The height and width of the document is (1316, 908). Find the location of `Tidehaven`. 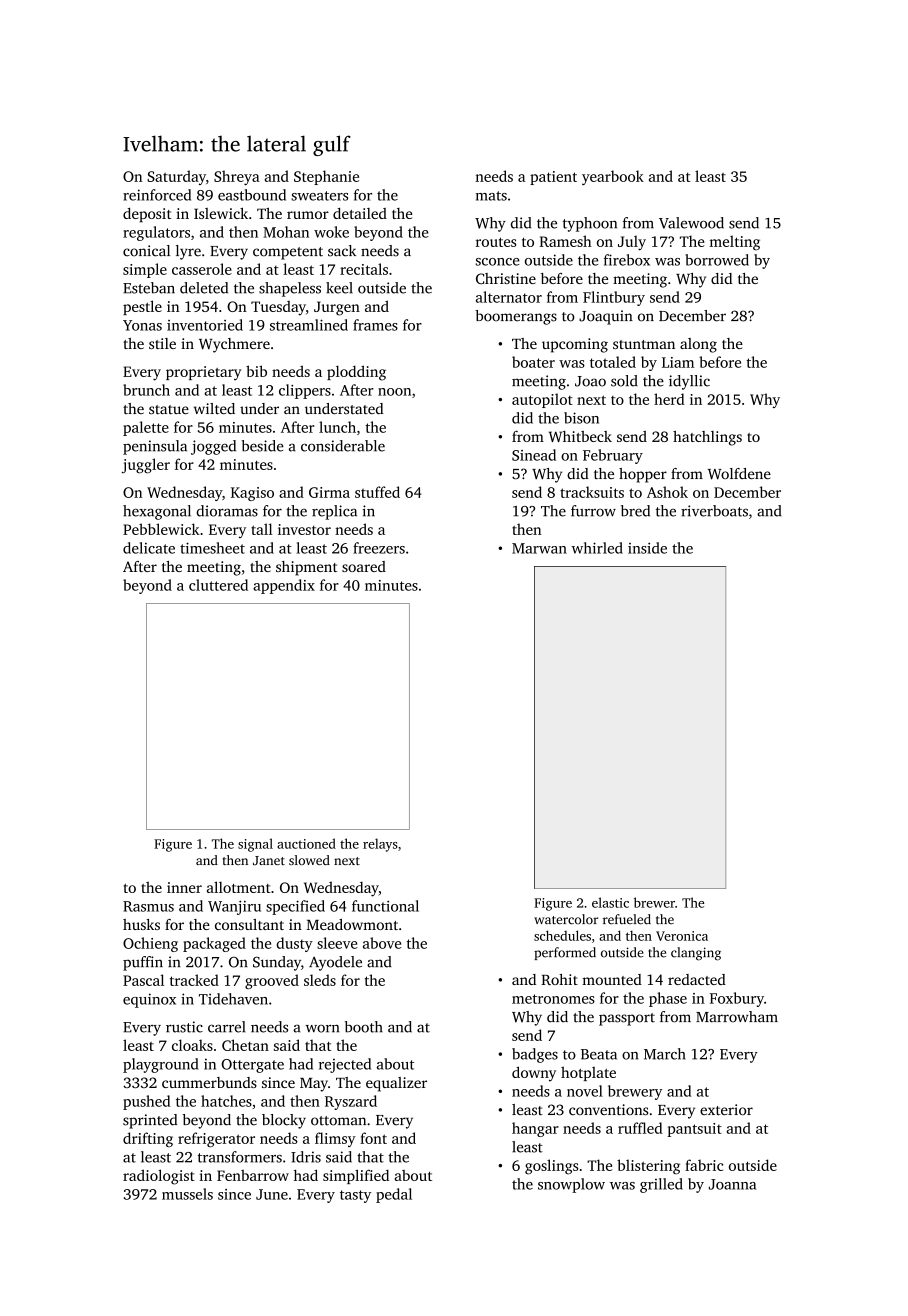

Tidehaven is located at coordinates (233, 999).
